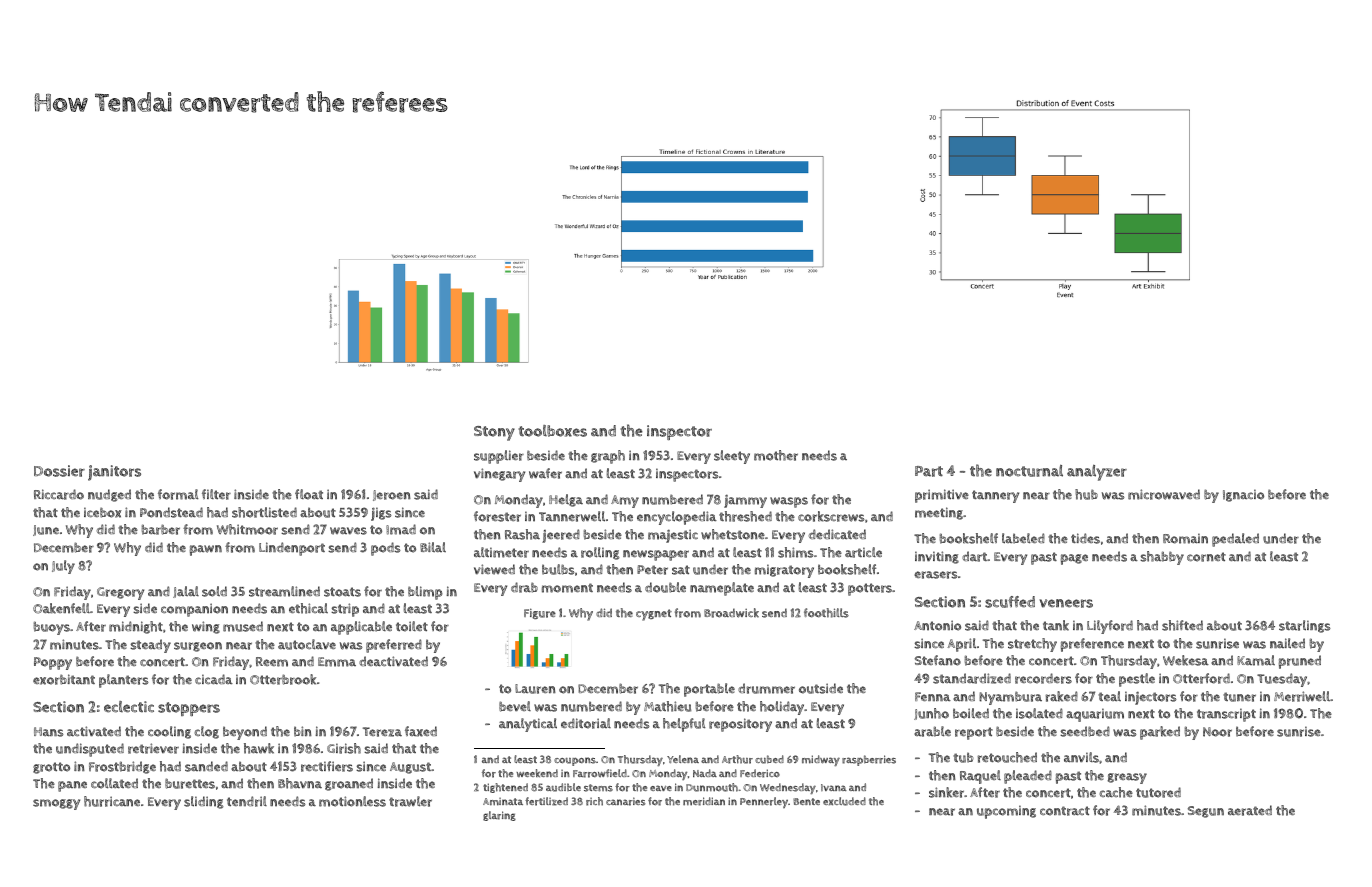 This screenshot has width=1372, height=887. Describe the element at coordinates (1095, 715) in the screenshot. I see `aquarium` at that location.
